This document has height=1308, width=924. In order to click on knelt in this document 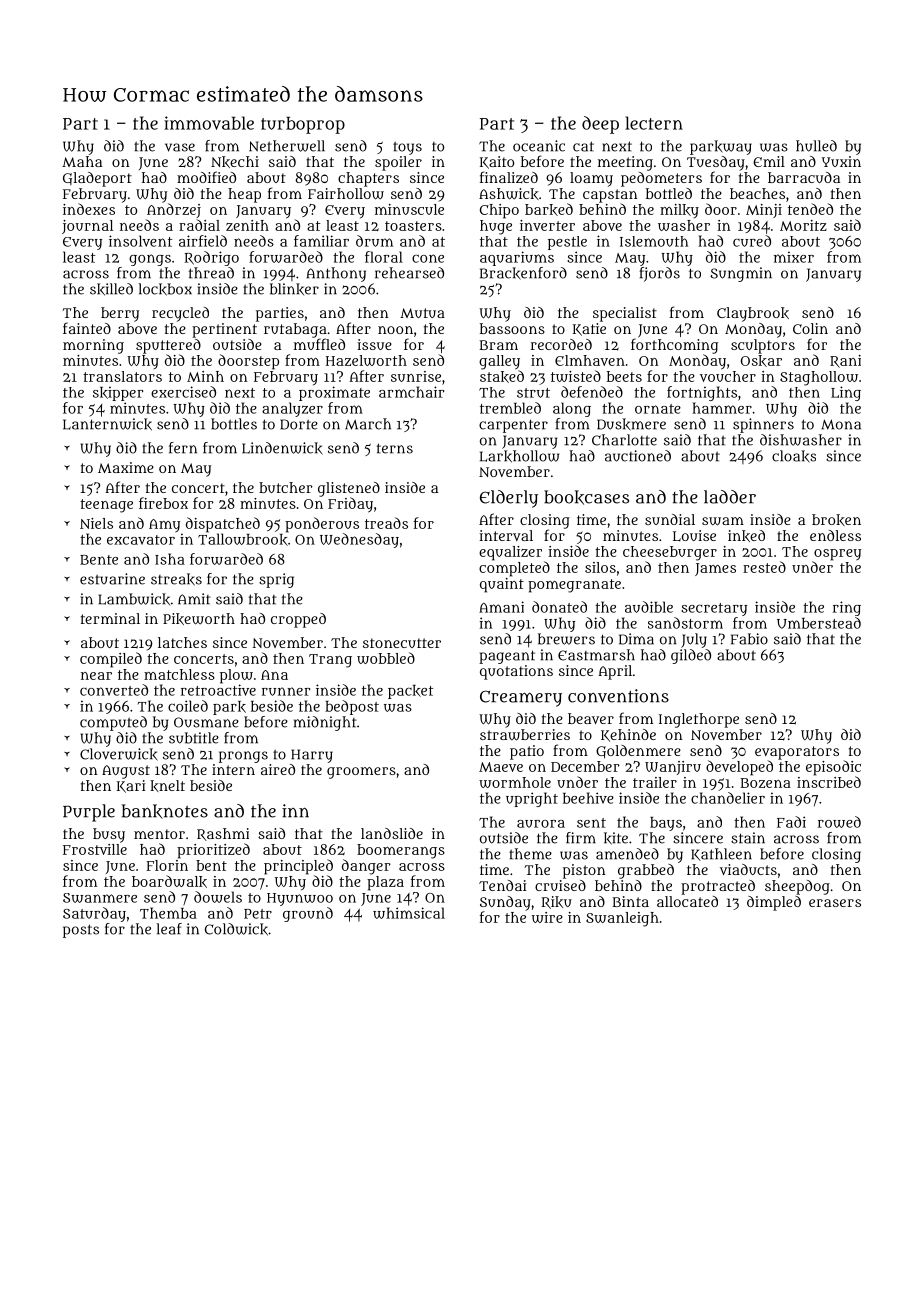, I will do `click(167, 786)`.
